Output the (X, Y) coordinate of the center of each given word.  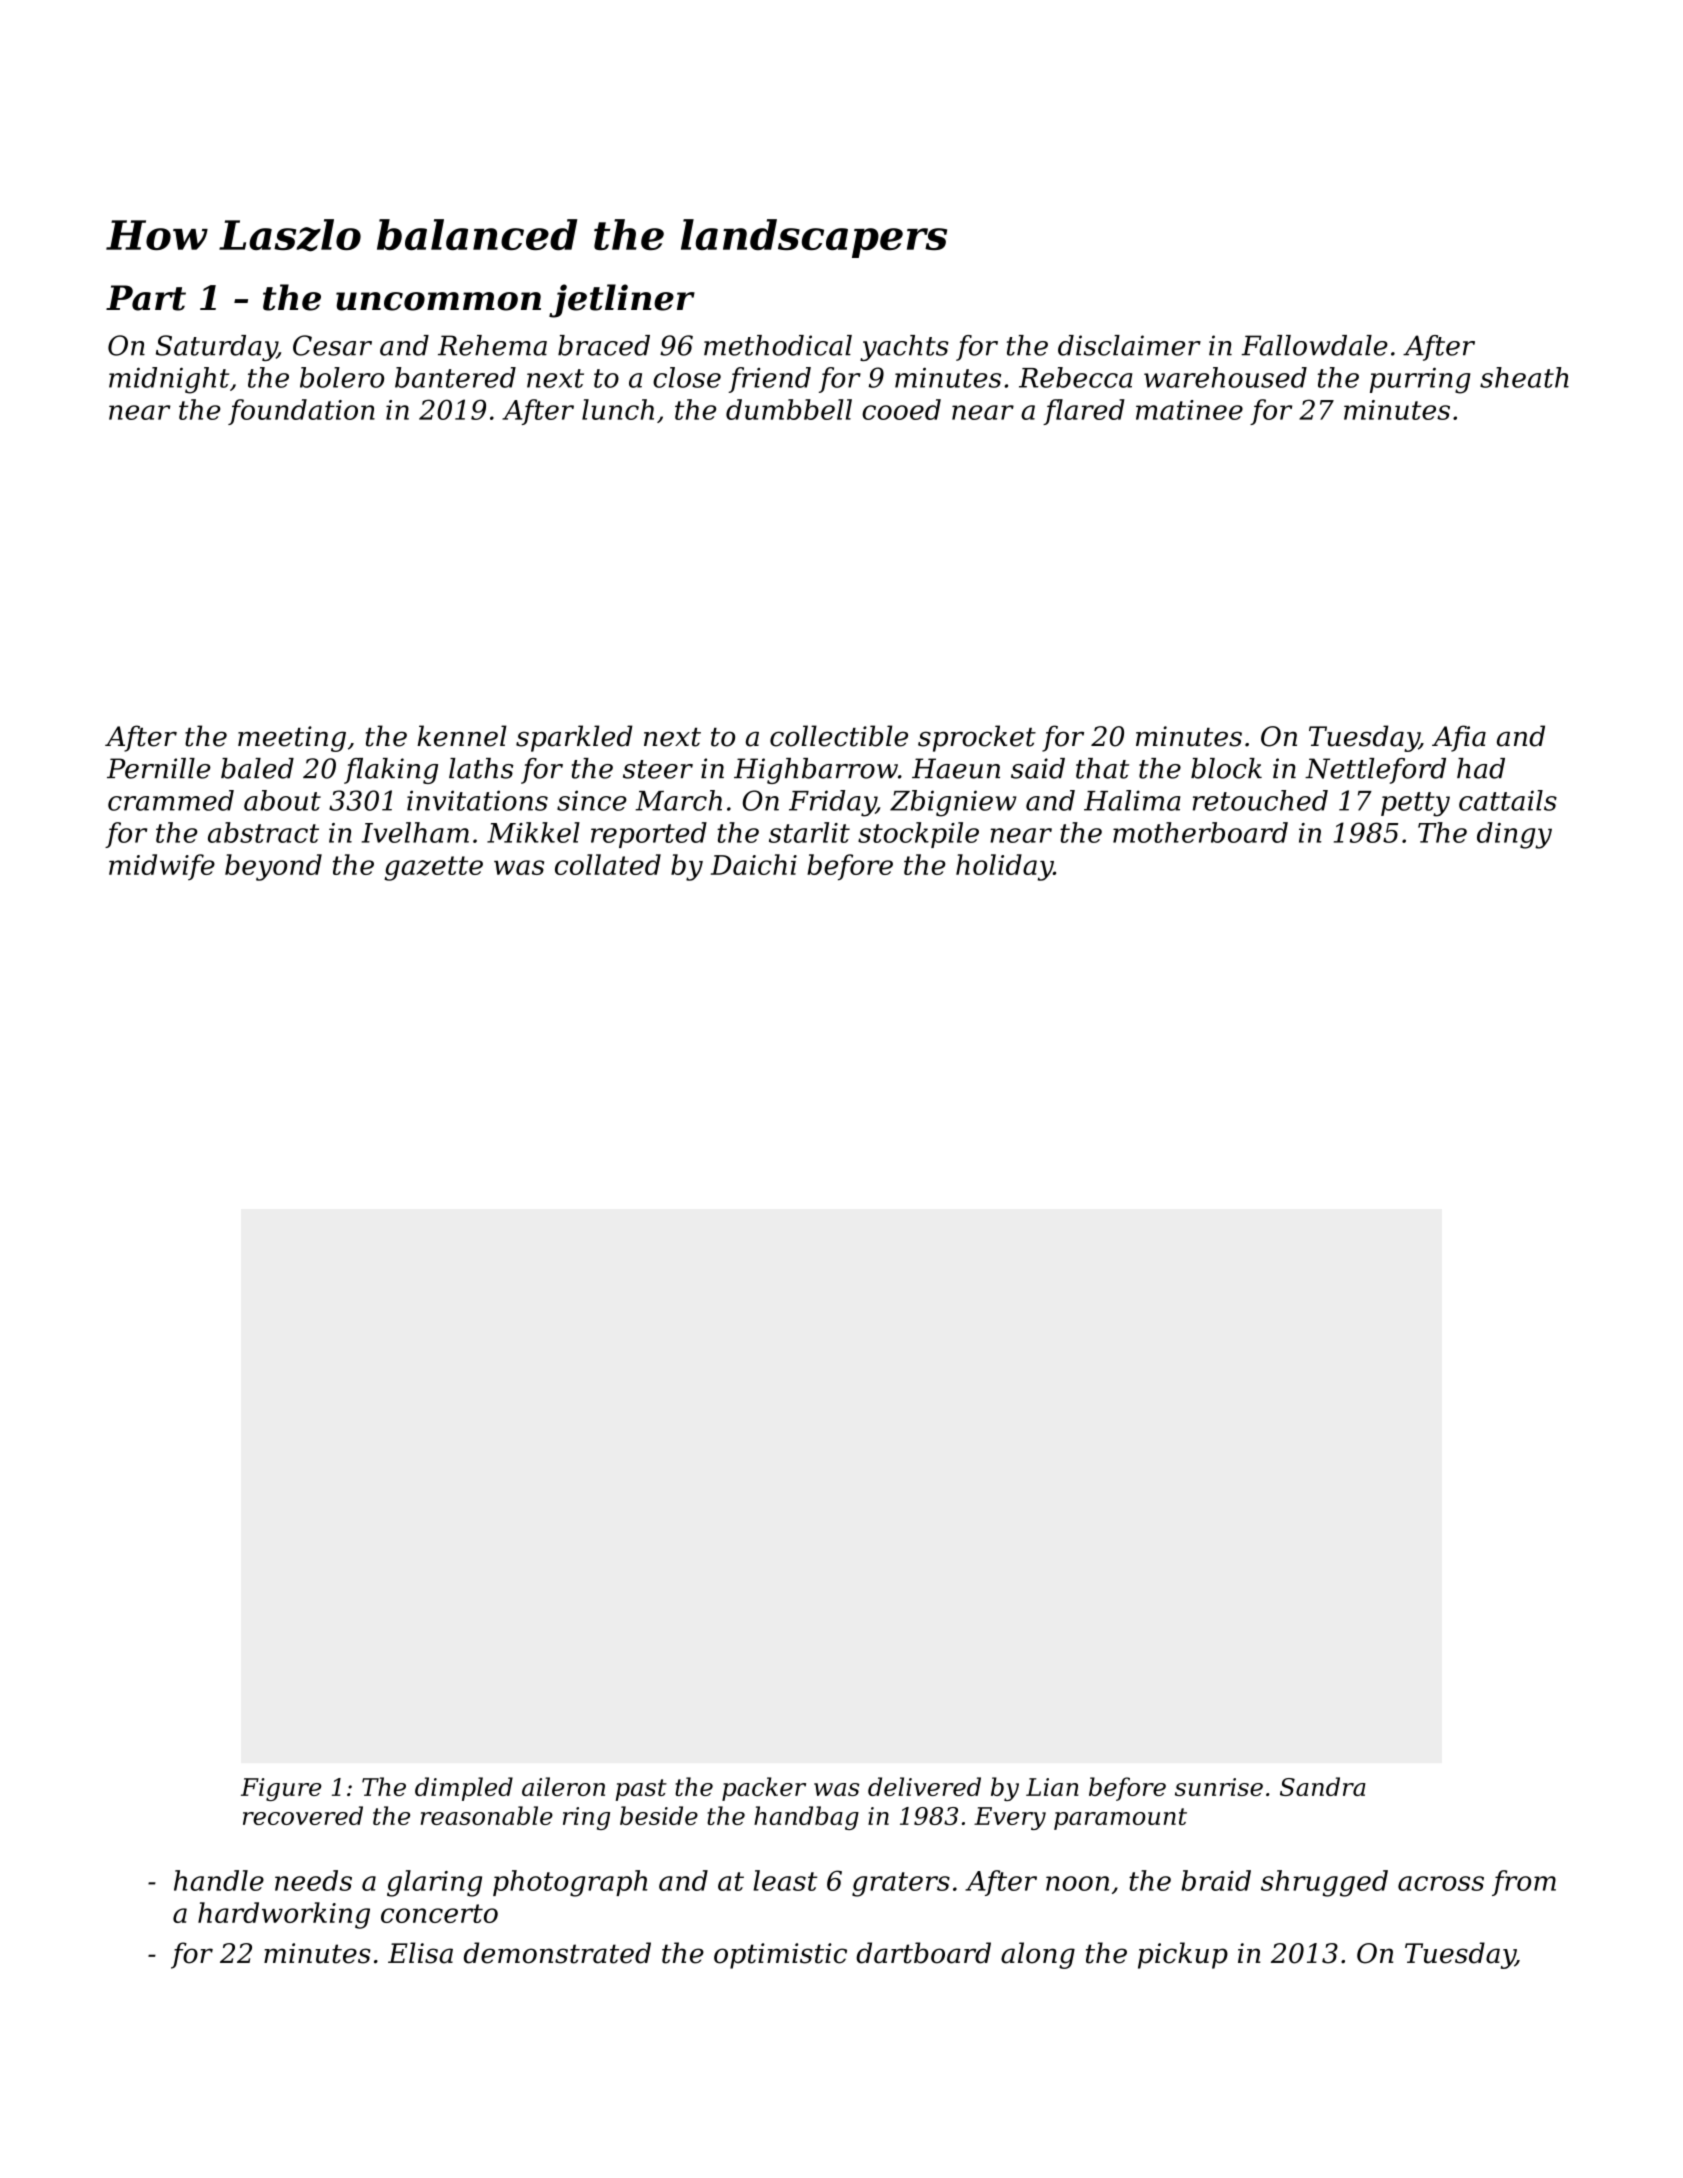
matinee (1189, 410)
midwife (162, 867)
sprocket (977, 738)
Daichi (754, 864)
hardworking (284, 1915)
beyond (273, 867)
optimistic (780, 1956)
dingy (1514, 835)
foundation (301, 412)
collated (608, 864)
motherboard (1200, 832)
